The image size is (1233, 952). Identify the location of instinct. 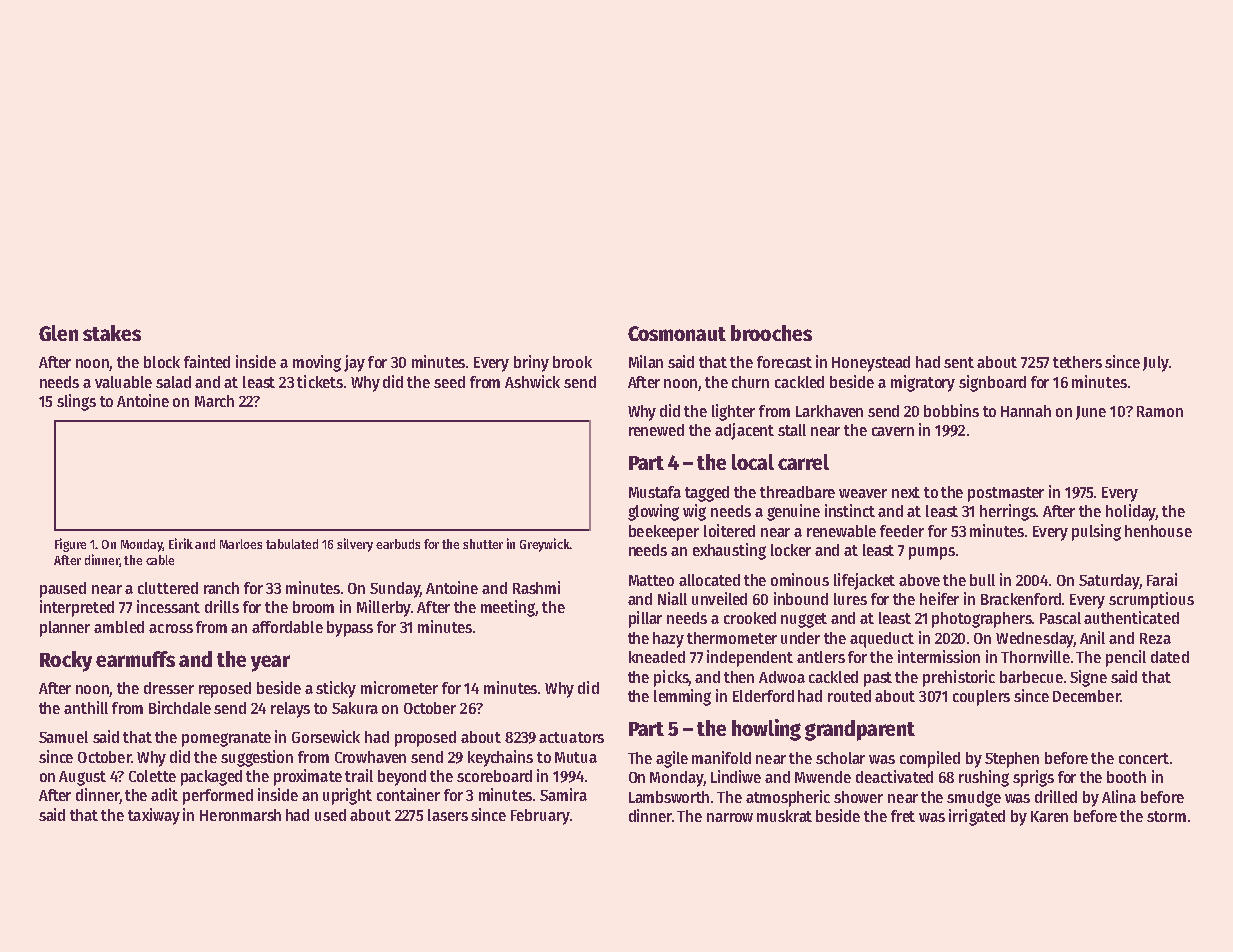
(850, 510).
